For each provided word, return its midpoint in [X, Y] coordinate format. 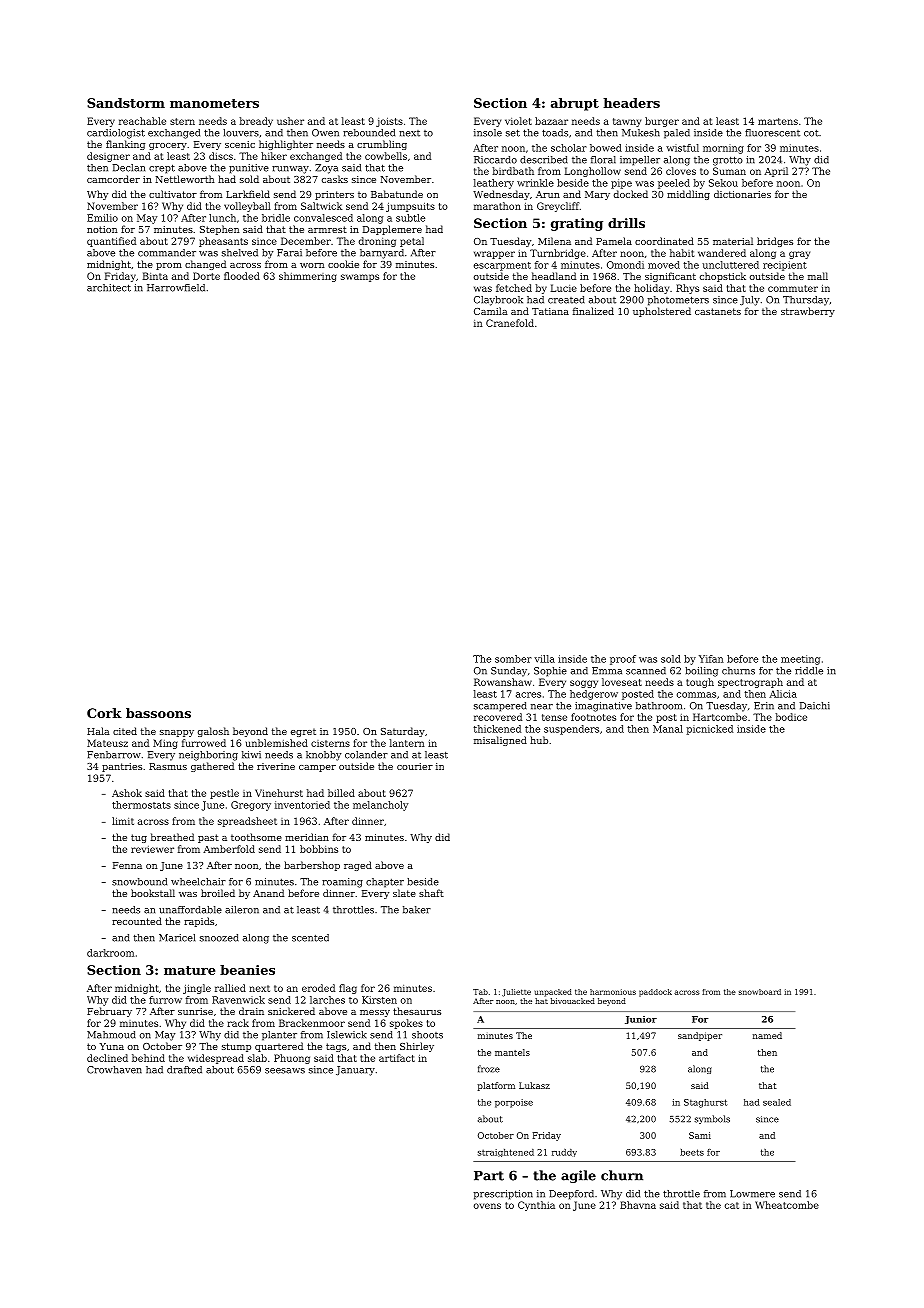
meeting [800, 660]
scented [310, 938]
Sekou [723, 183]
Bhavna [638, 1205]
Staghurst [705, 1103]
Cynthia [536, 1206]
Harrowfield [176, 288]
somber [513, 659]
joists [389, 122]
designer [108, 157]
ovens [487, 1206]
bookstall [153, 893]
